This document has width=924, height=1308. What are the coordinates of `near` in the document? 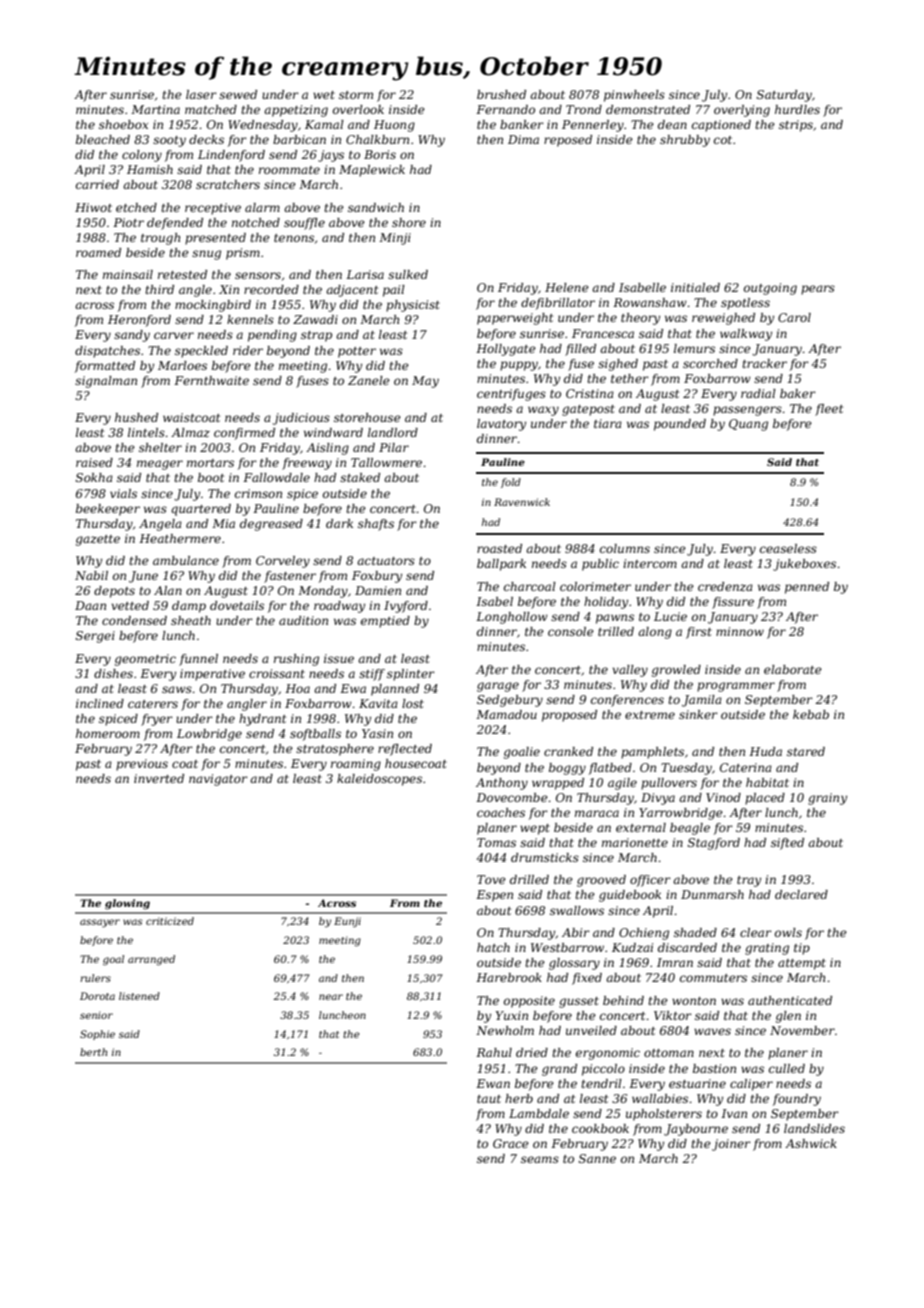 It's located at (331, 997).
